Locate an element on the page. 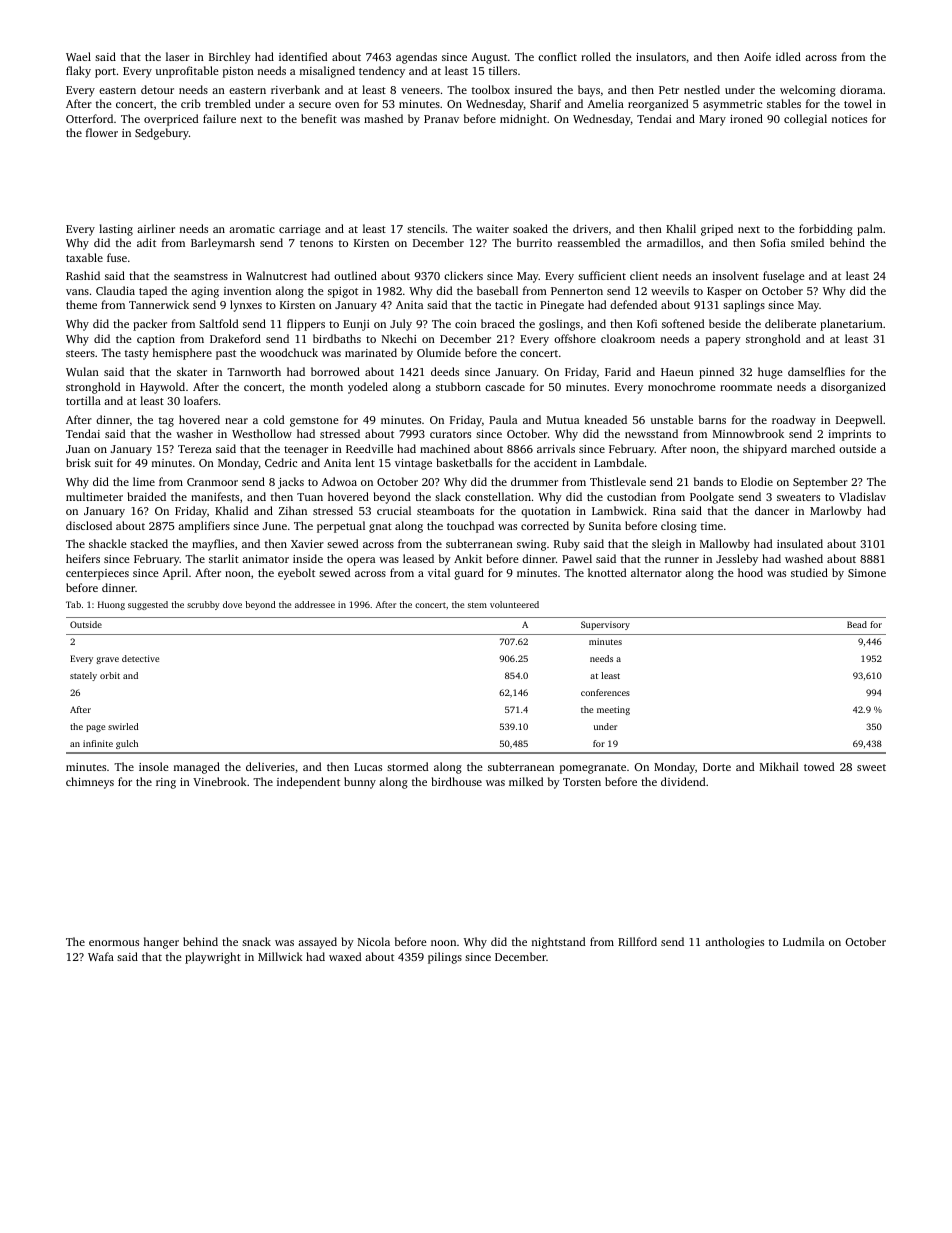 The height and width of the image is (1233, 952). dove is located at coordinates (232, 604).
